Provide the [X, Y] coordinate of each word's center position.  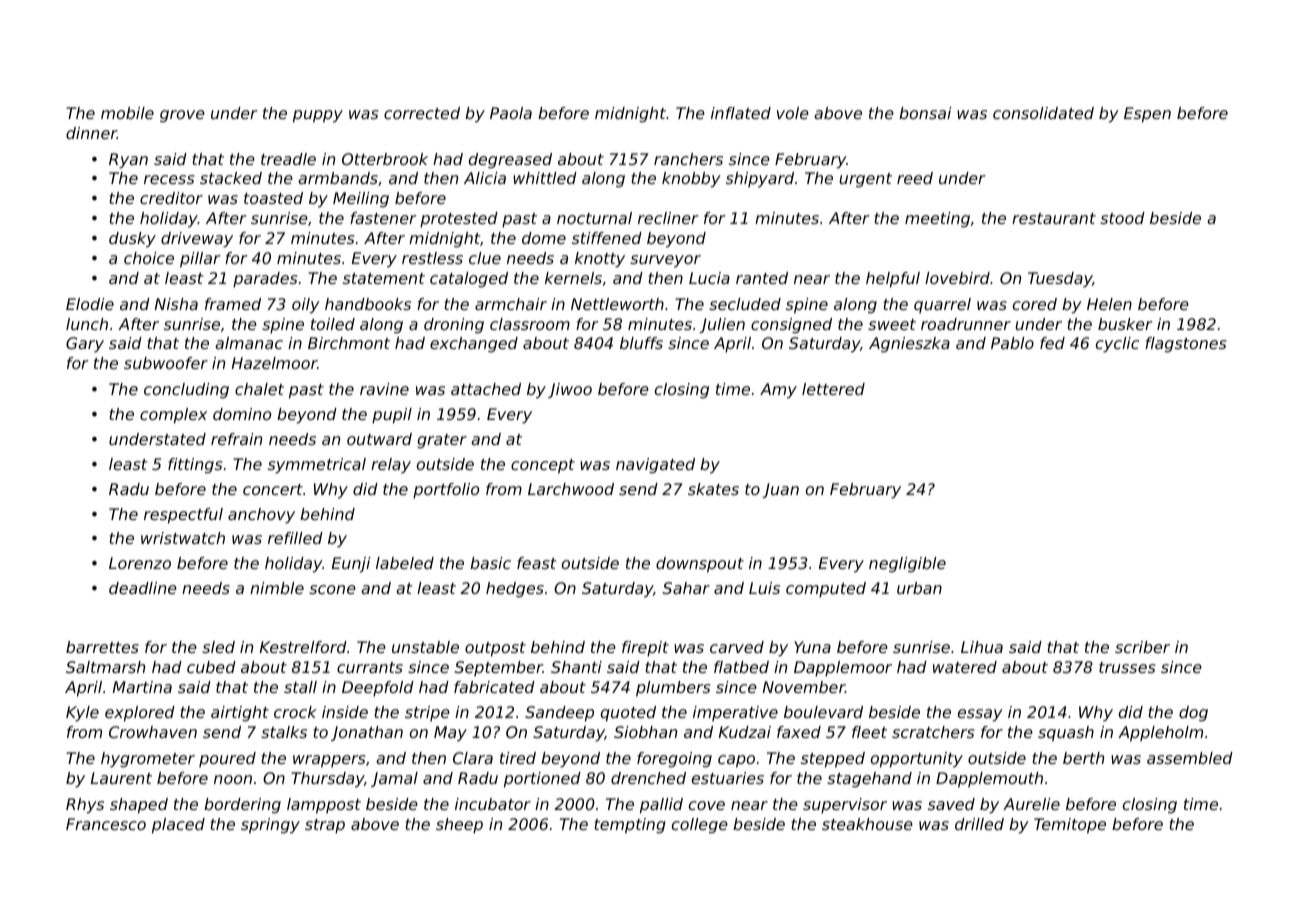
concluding [186, 391]
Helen [1109, 304]
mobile [127, 113]
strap [325, 826]
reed [915, 178]
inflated [741, 113]
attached [486, 389]
